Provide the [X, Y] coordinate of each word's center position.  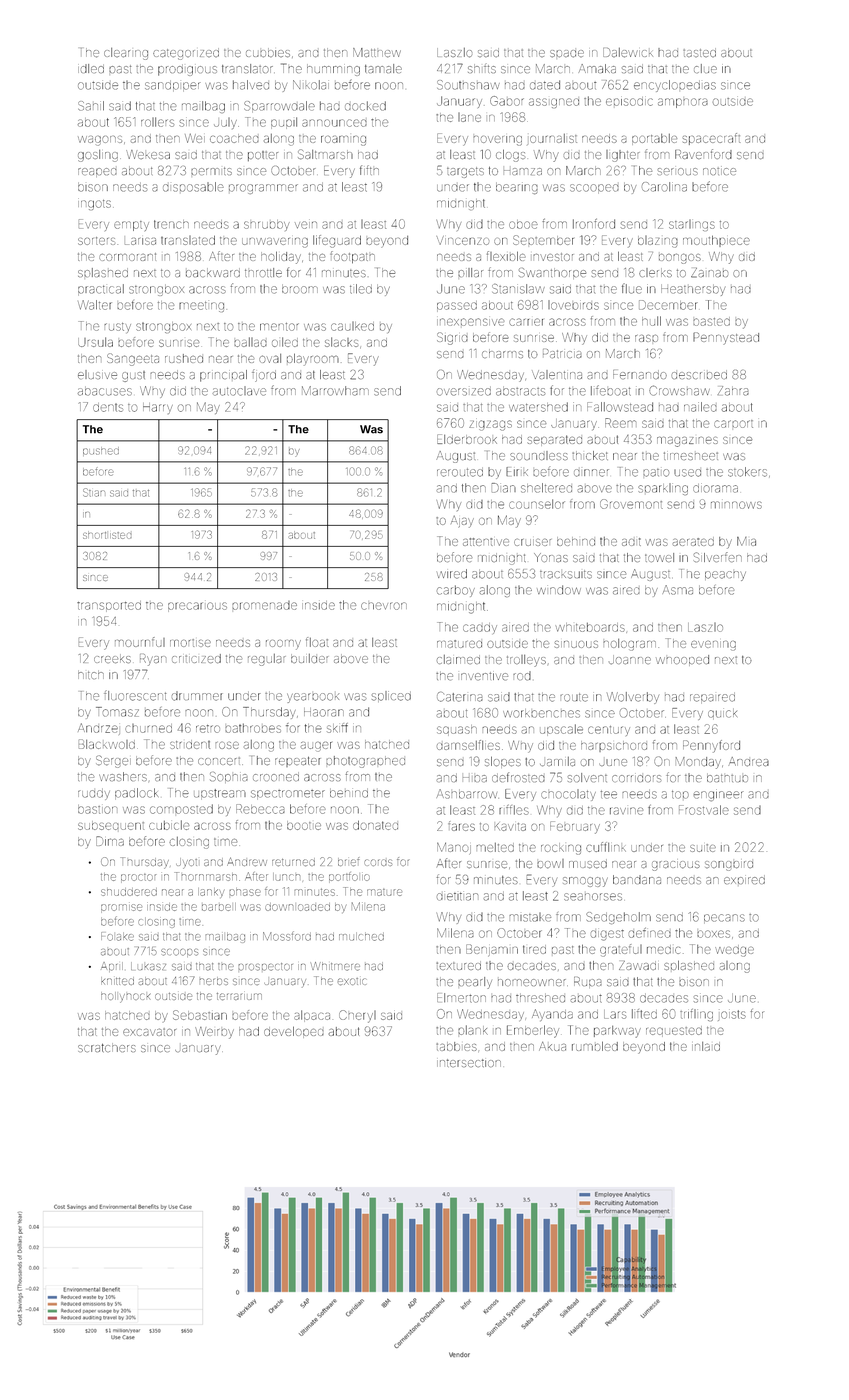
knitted [117, 981]
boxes [713, 934]
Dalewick [628, 53]
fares [461, 826]
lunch [286, 877]
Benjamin [492, 949]
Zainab [709, 273]
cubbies [268, 52]
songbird [729, 866]
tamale [383, 68]
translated [188, 240]
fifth [369, 170]
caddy [480, 628]
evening [713, 645]
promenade [264, 605]
